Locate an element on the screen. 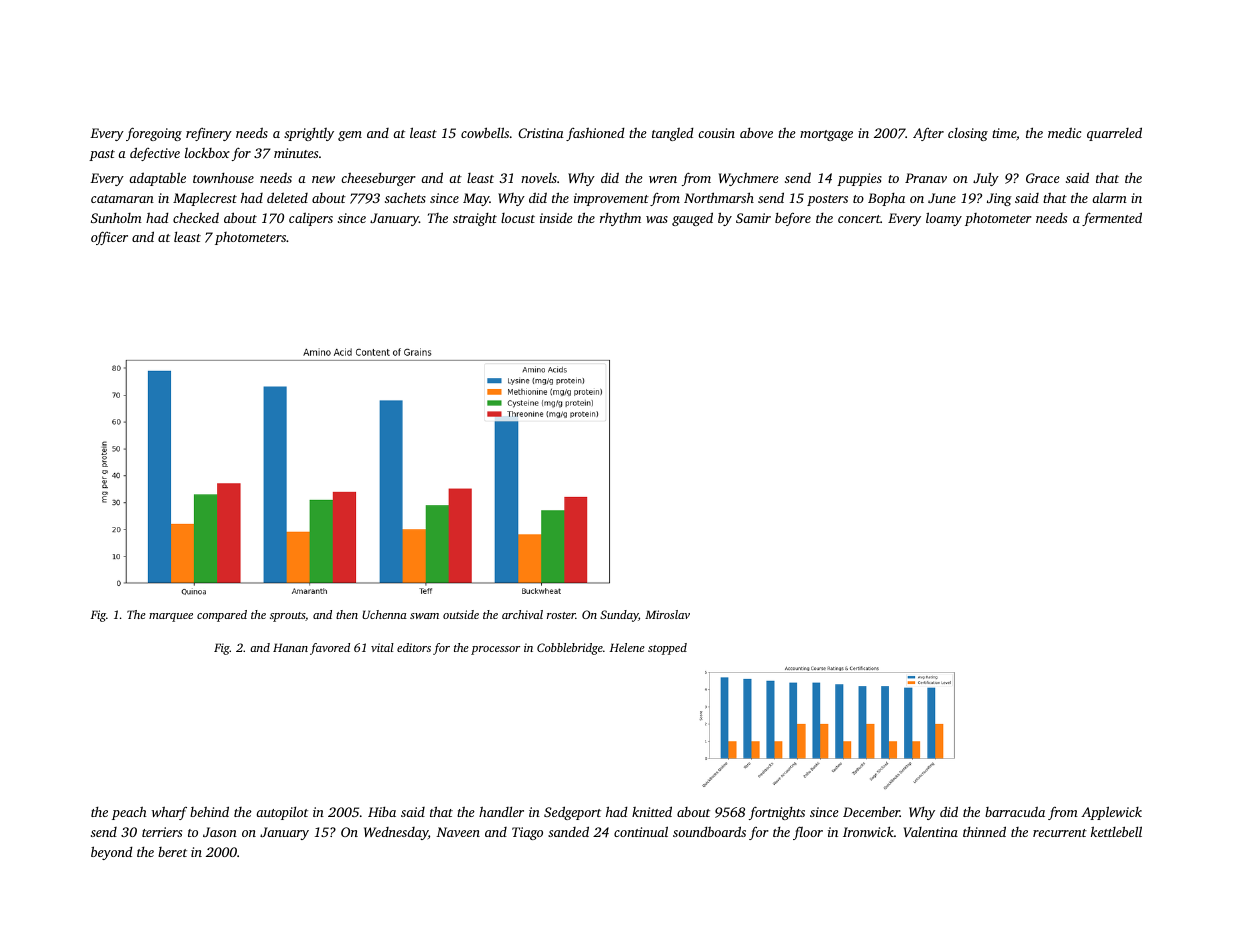 This screenshot has width=1233, height=952. loamy is located at coordinates (944, 219).
